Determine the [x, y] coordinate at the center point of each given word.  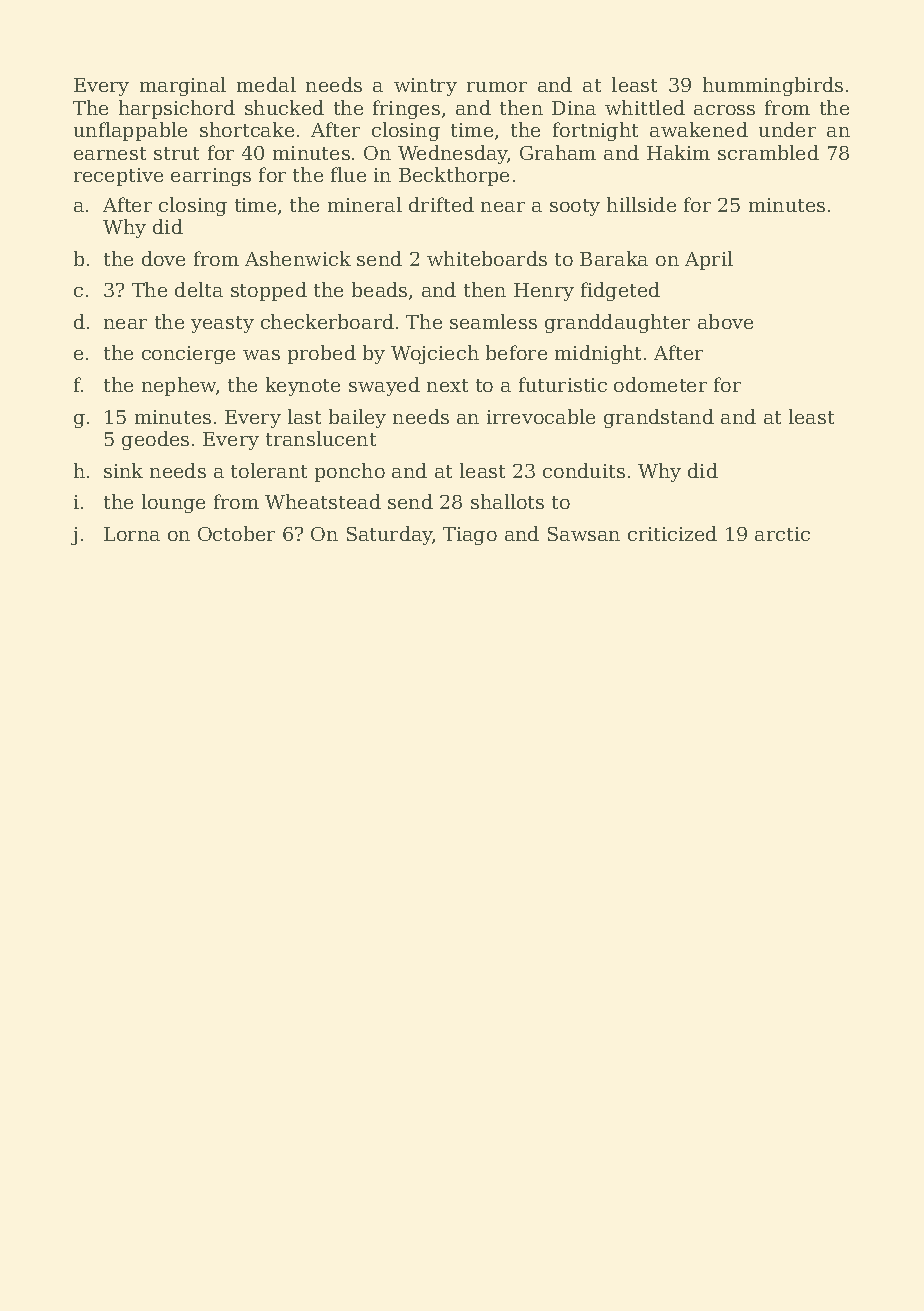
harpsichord [177, 109]
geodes [155, 440]
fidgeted [620, 291]
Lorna [132, 534]
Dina [574, 108]
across [724, 110]
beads [379, 289]
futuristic [563, 384]
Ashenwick [298, 258]
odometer [660, 384]
